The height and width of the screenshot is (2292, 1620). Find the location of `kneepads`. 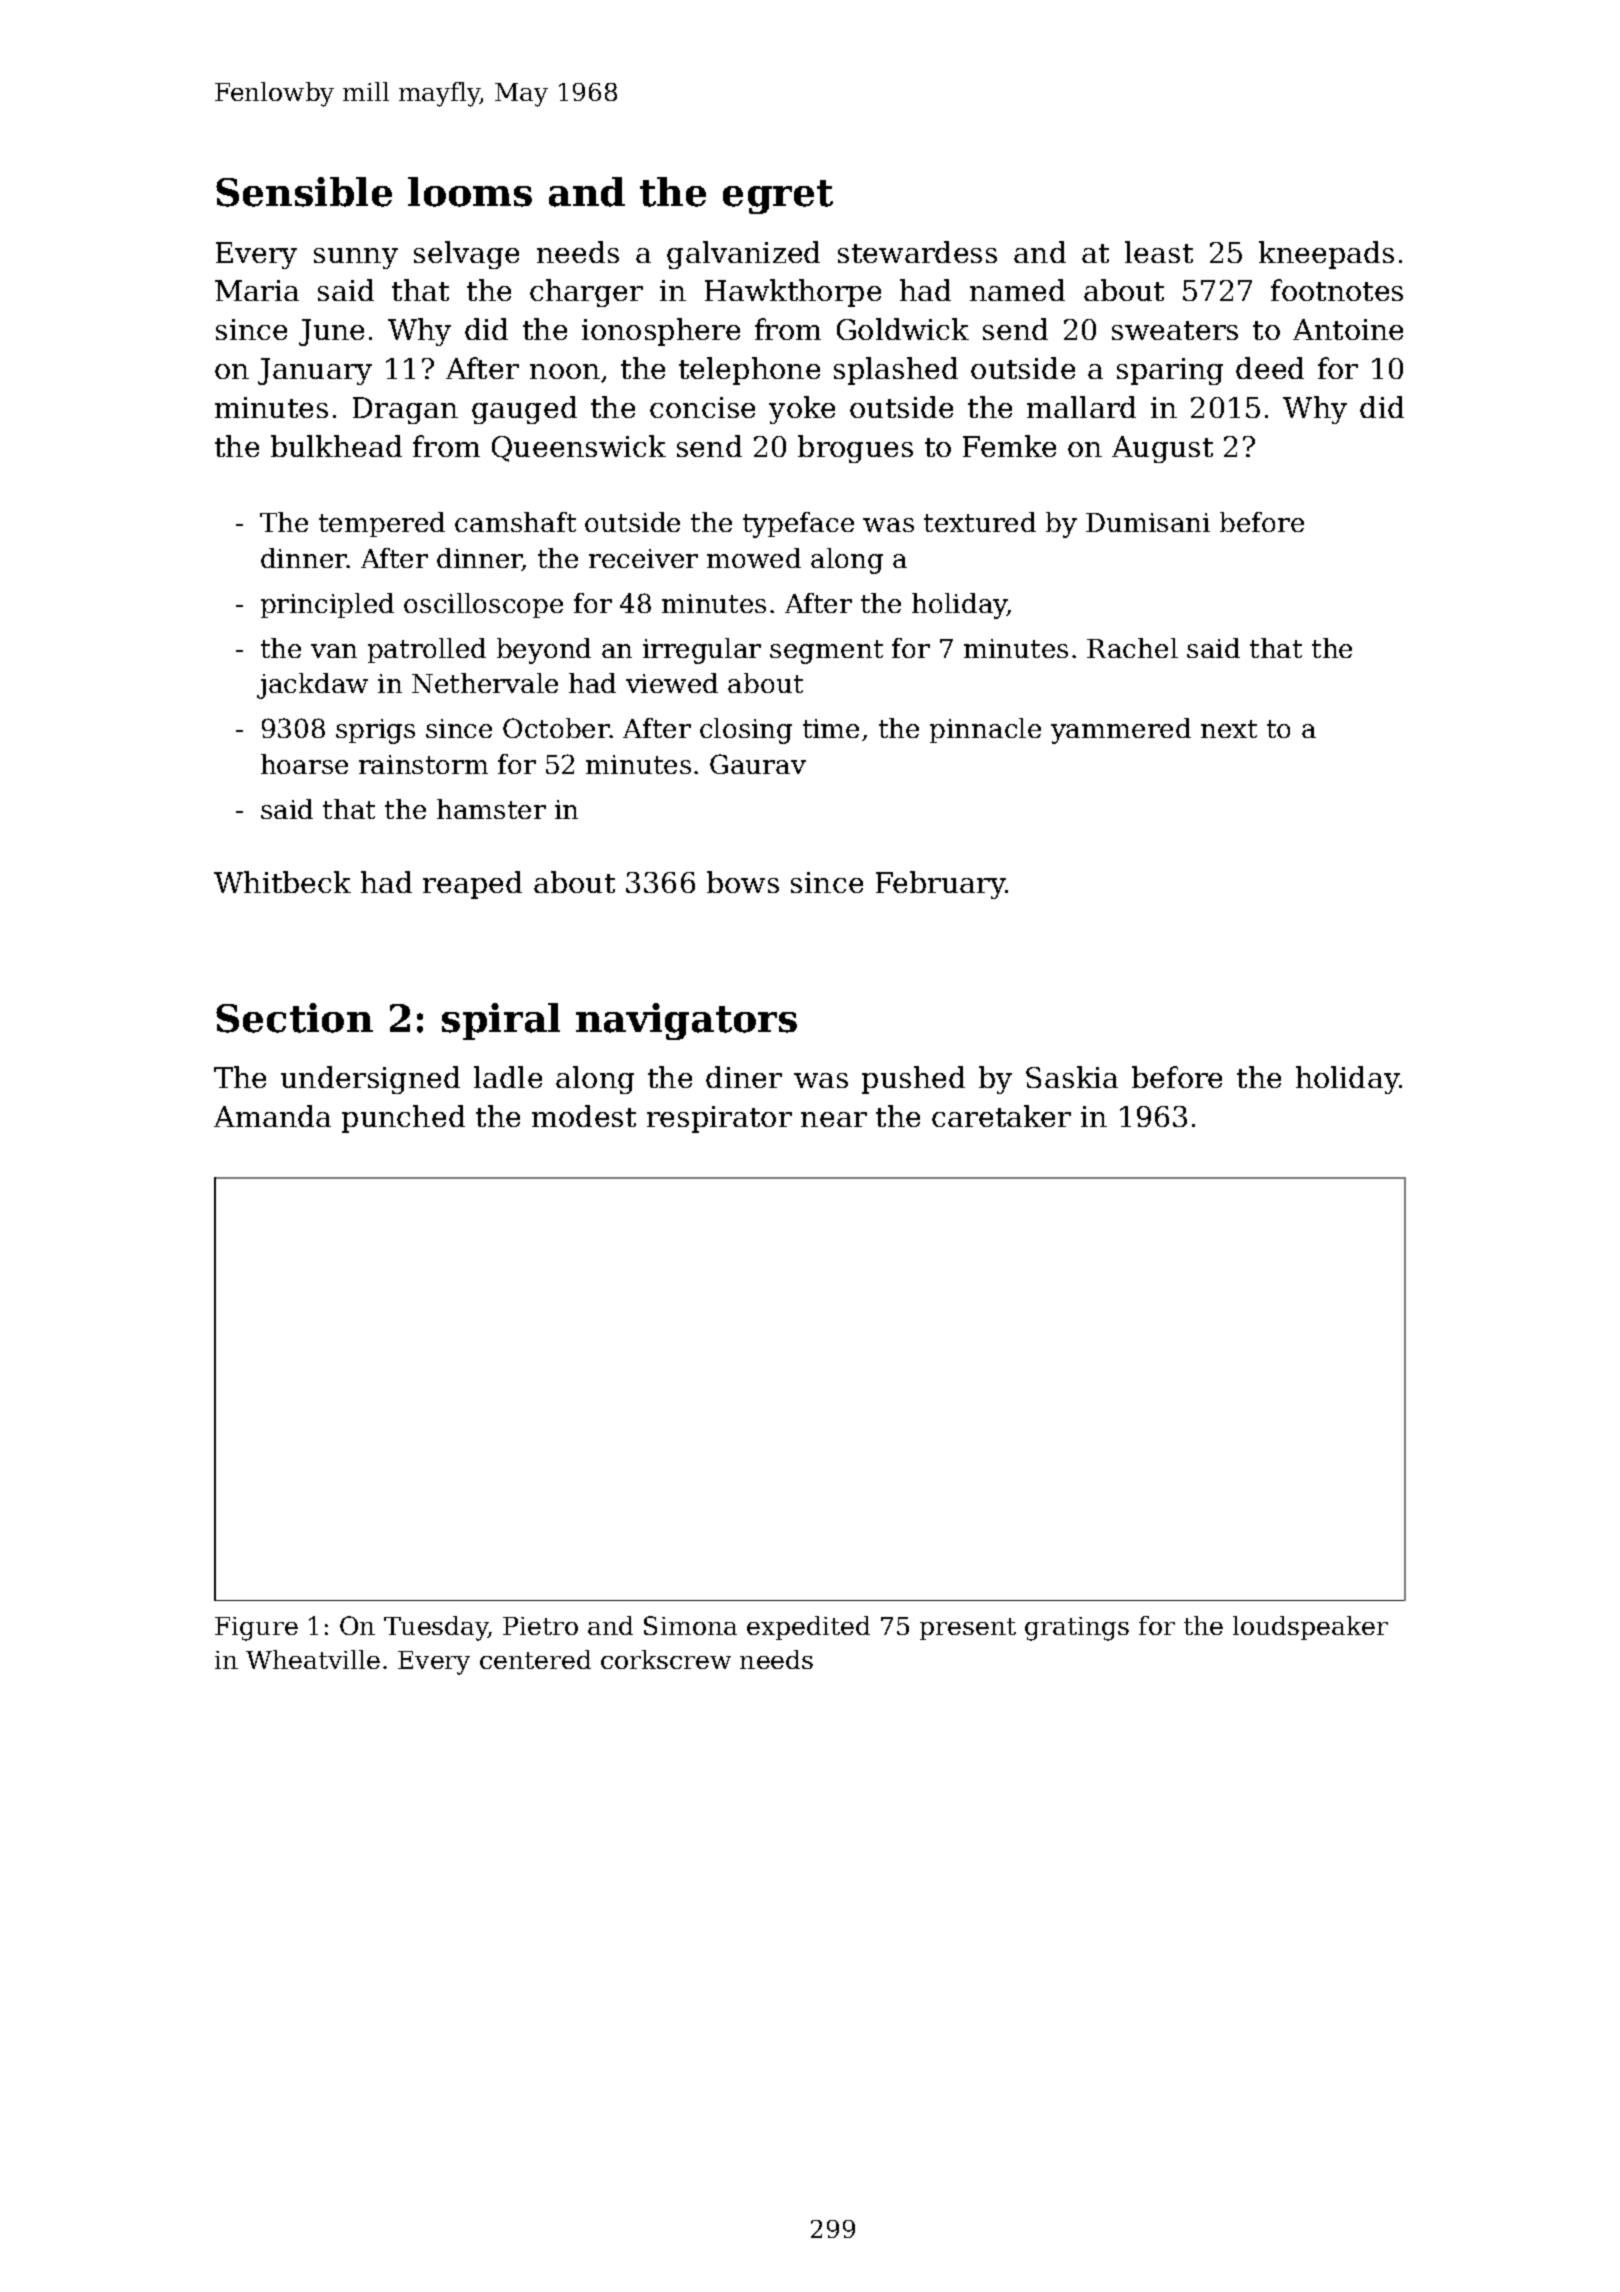

kneepads is located at coordinates (1326, 255).
